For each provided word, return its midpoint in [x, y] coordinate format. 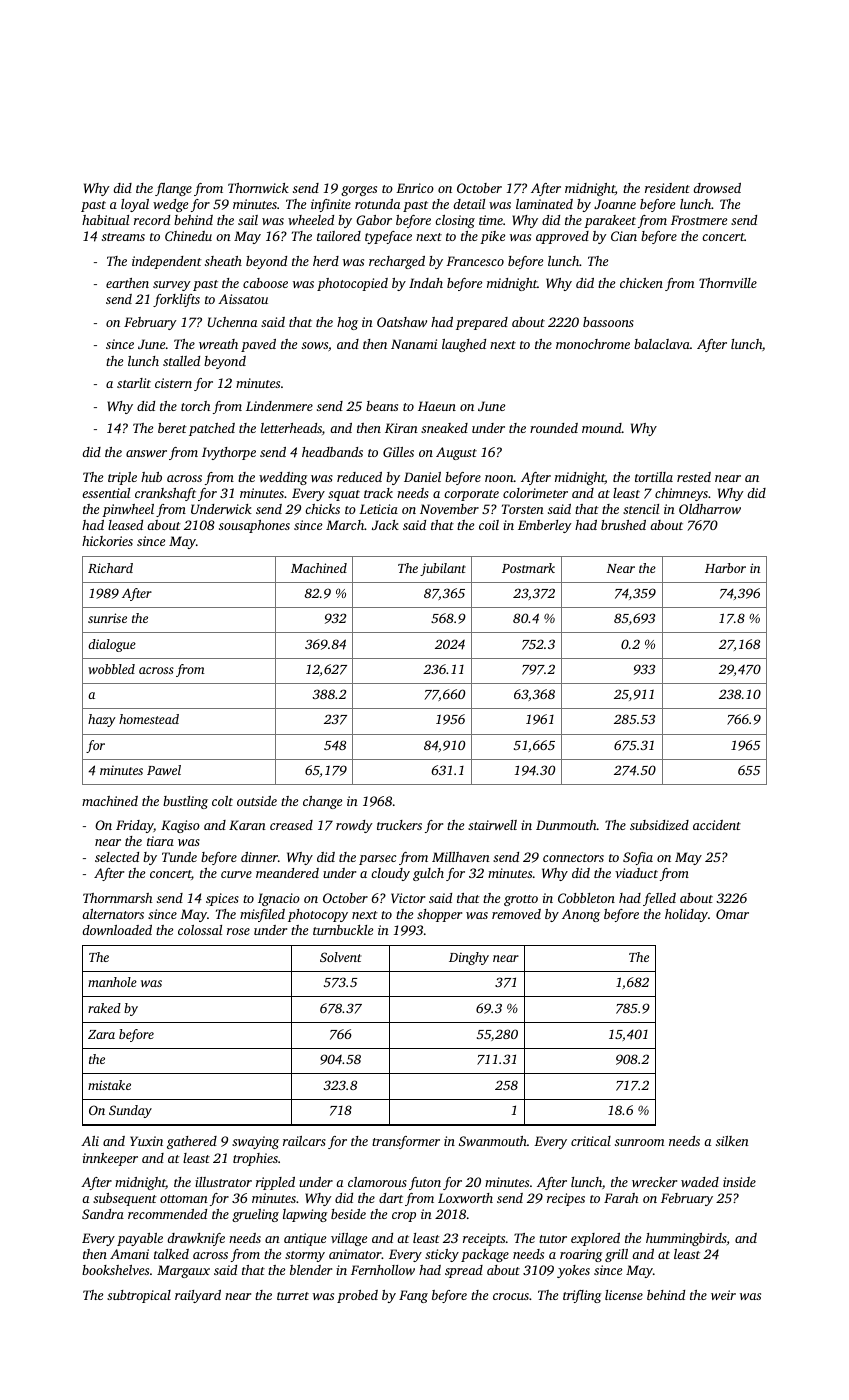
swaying [255, 1142]
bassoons [608, 322]
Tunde [179, 857]
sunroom [639, 1142]
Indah [426, 283]
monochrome [593, 344]
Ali [90, 1141]
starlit [134, 383]
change [322, 802]
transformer [406, 1142]
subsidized [659, 825]
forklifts [176, 300]
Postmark [528, 568]
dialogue [112, 645]
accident [717, 825]
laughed [464, 345]
